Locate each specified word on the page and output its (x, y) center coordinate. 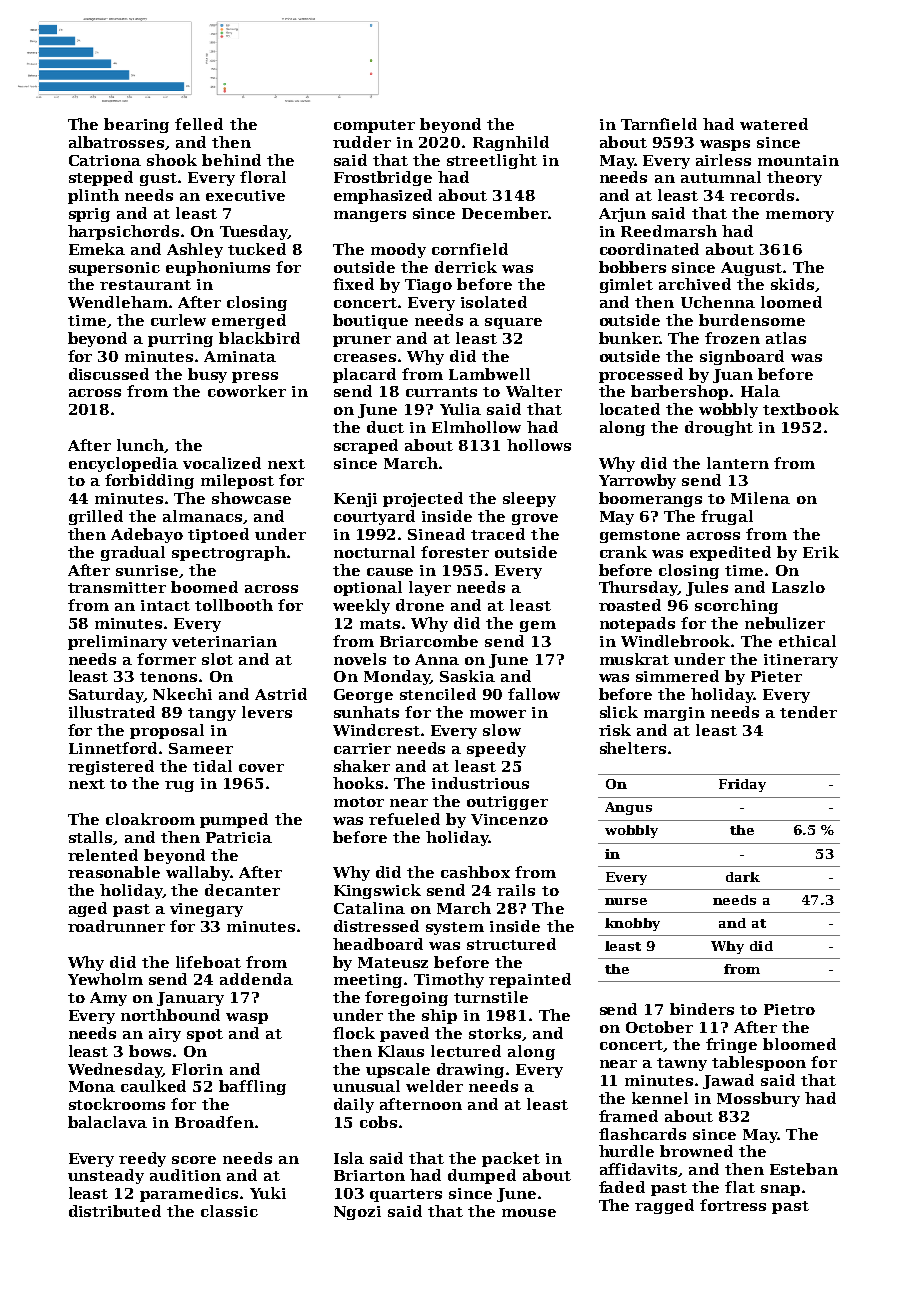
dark (743, 877)
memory (800, 216)
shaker (362, 766)
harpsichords (123, 232)
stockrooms (117, 1104)
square (513, 323)
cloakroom (150, 819)
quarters (406, 1195)
